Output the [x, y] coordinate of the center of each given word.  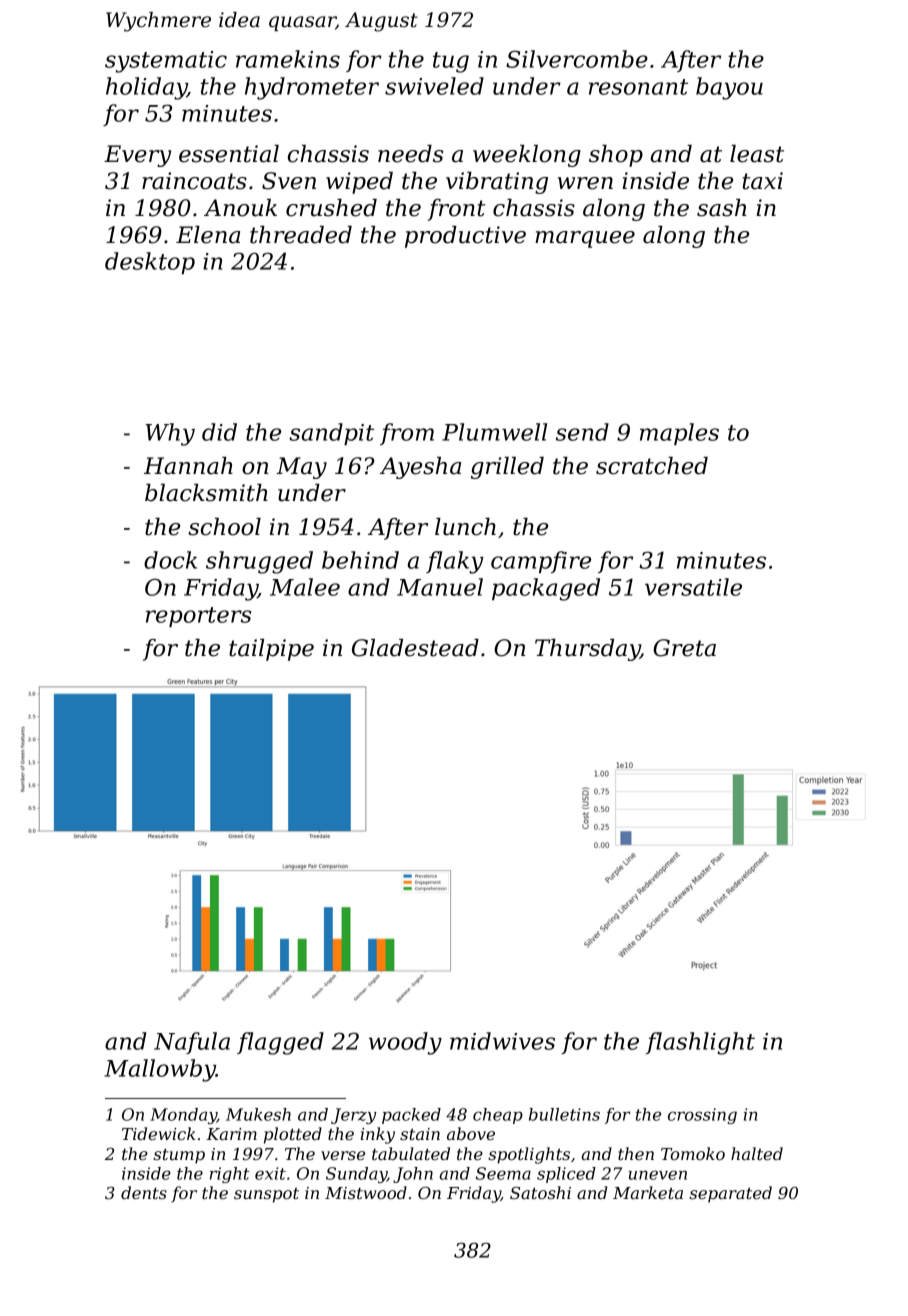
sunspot [266, 1195]
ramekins [288, 59]
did [219, 432]
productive [465, 237]
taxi [763, 181]
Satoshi [540, 1192]
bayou [729, 88]
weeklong [527, 156]
